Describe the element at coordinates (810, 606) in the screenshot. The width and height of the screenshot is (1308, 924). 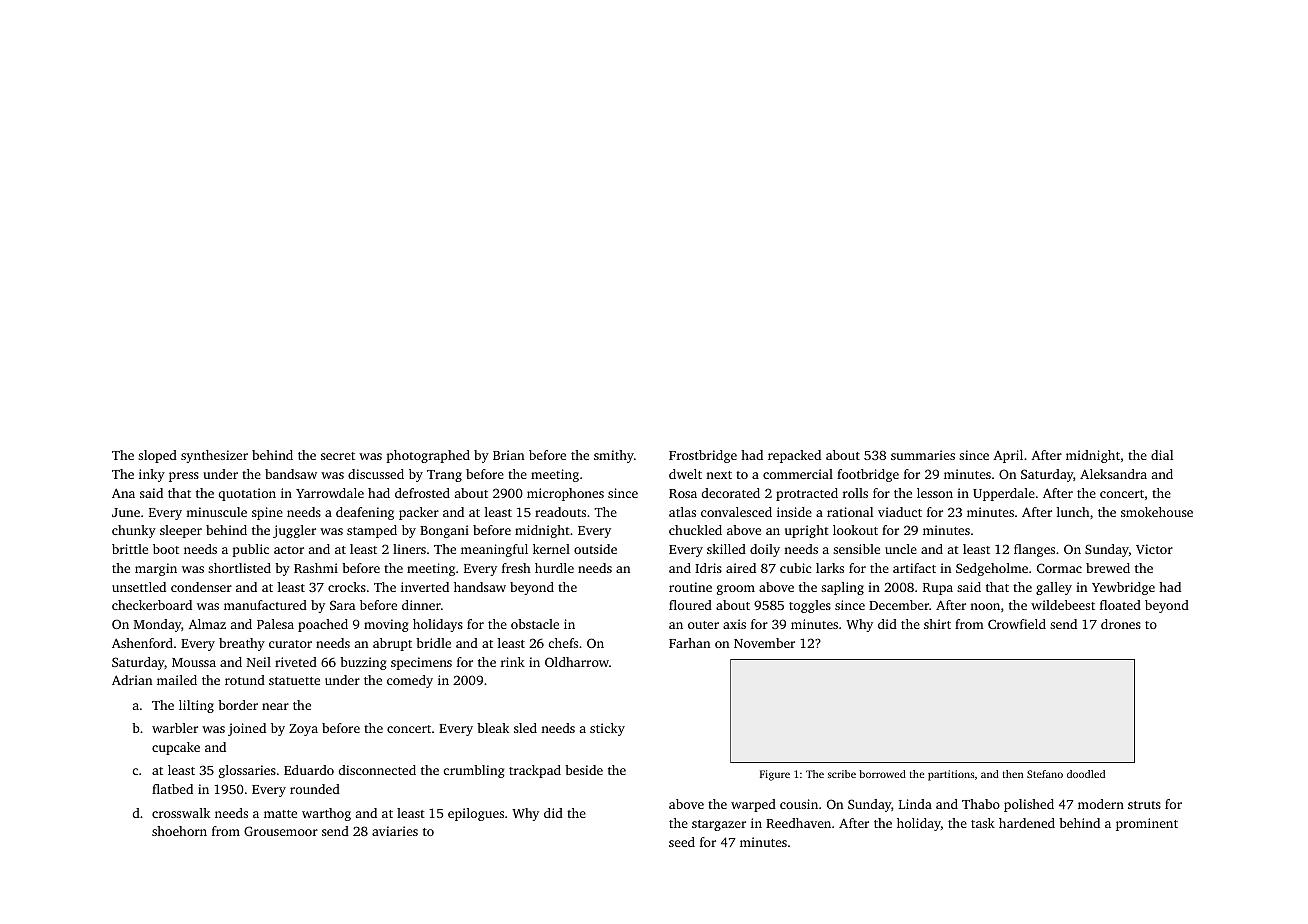
I see `toggles` at that location.
